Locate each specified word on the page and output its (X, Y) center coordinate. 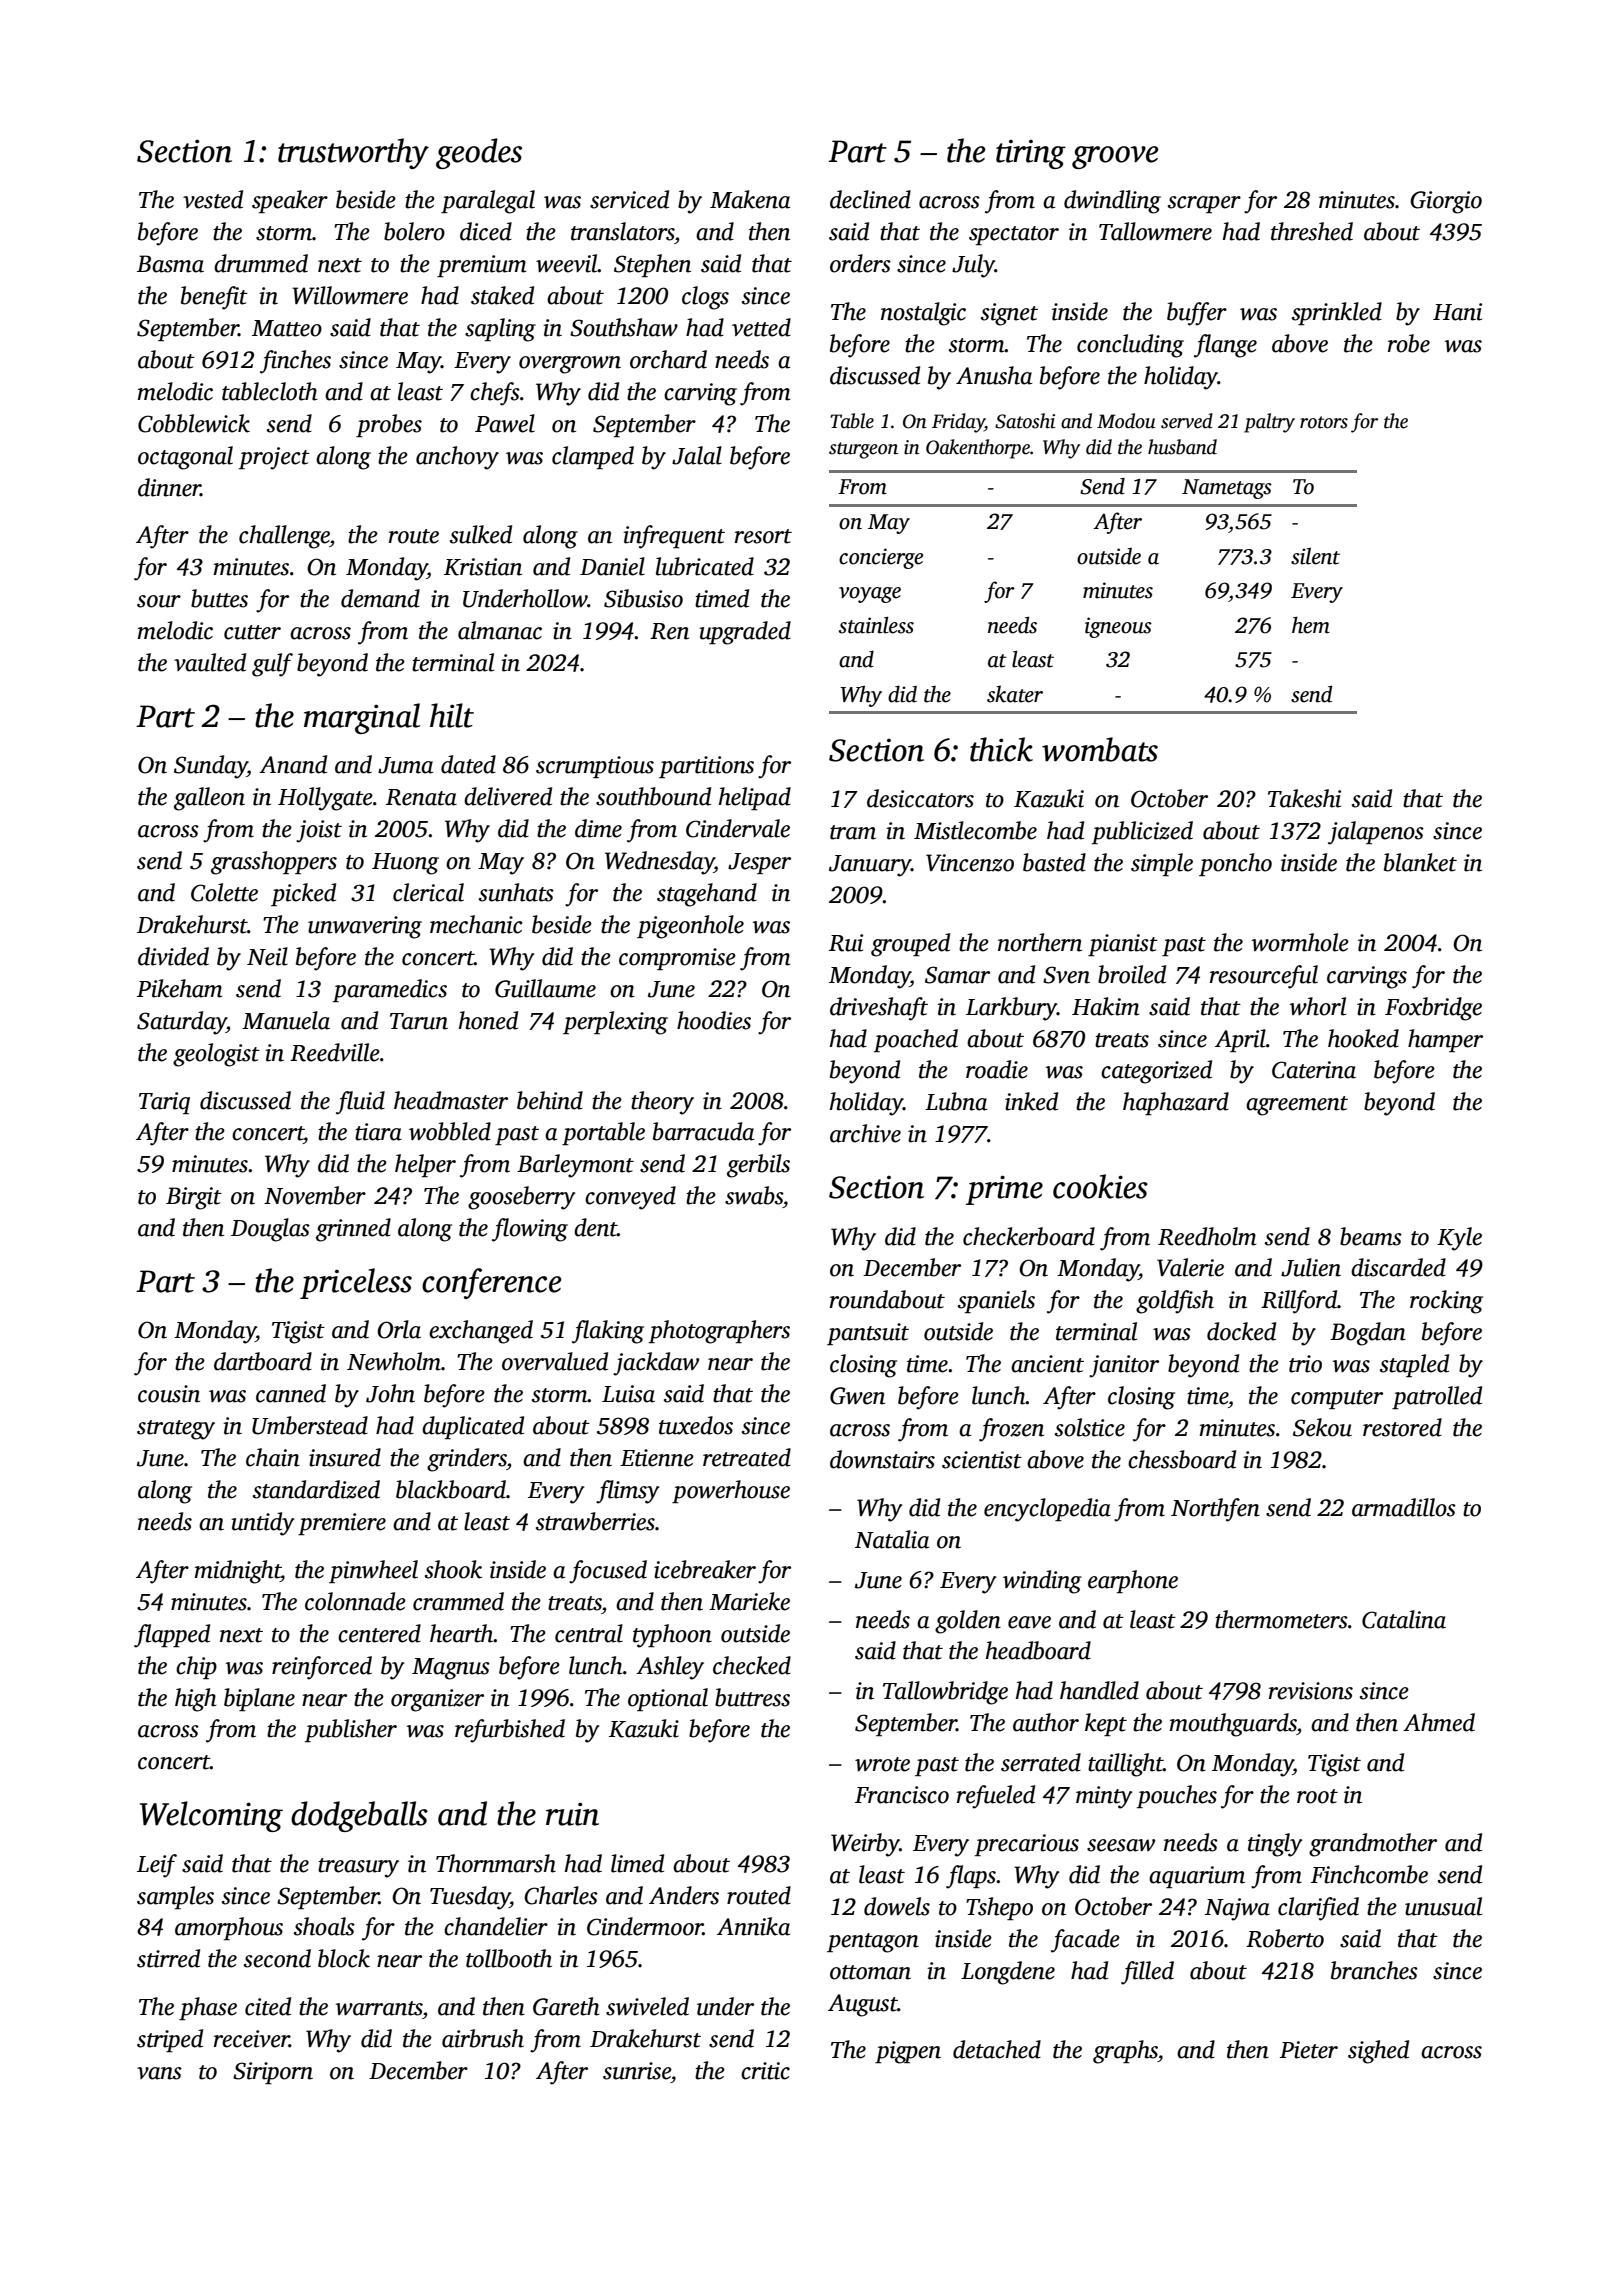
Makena (750, 199)
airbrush (483, 2038)
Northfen (1215, 1510)
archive (865, 1133)
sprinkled (1337, 313)
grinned (353, 1230)
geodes (479, 153)
